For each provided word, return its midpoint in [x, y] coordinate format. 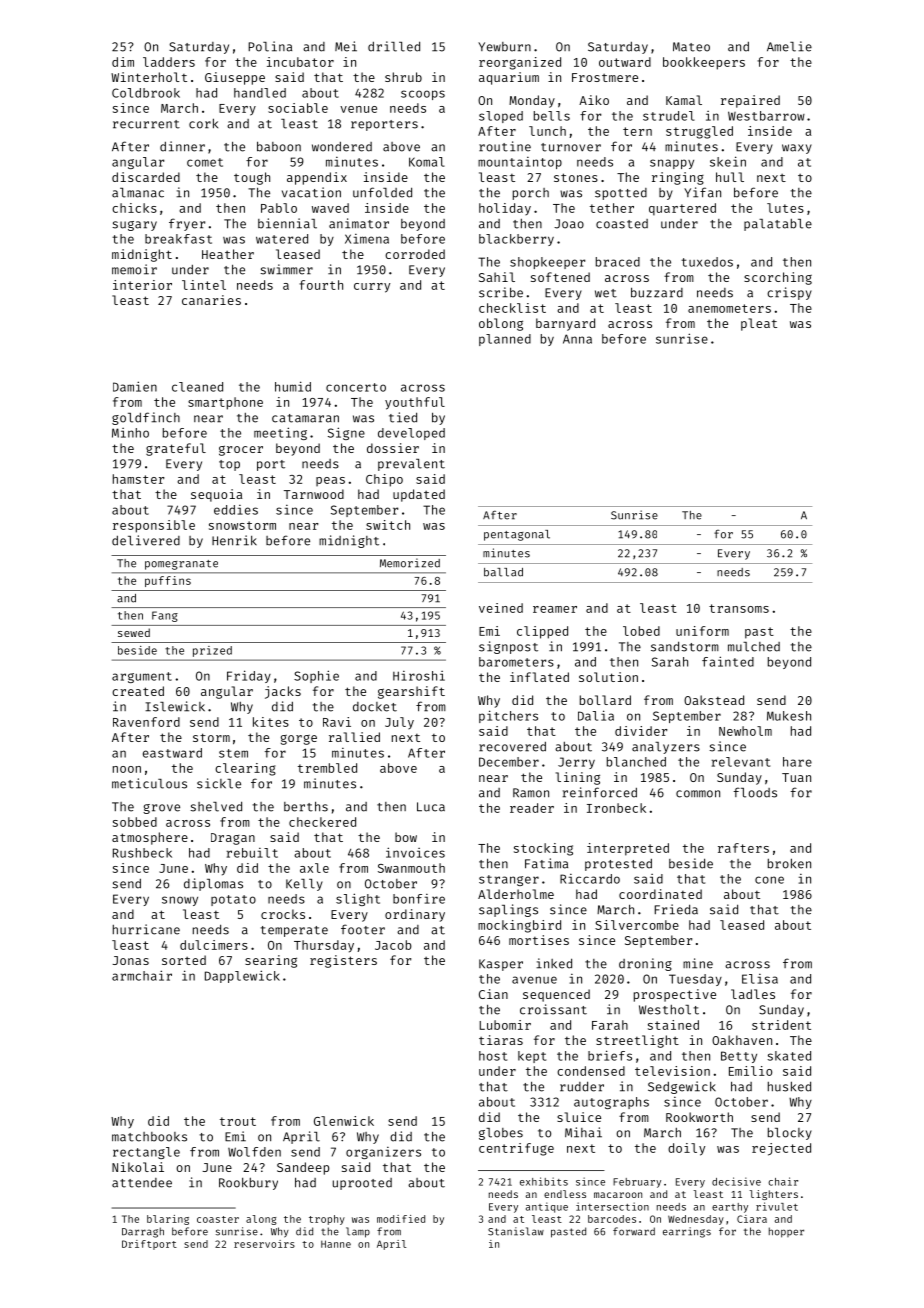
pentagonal [517, 535]
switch [388, 525]
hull [730, 177]
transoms [739, 608]
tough [252, 178]
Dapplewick [242, 976]
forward [634, 1231]
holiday [505, 209]
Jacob [393, 945]
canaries [211, 300]
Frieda [676, 909]
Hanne [336, 1244]
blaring [168, 1220]
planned [505, 340]
